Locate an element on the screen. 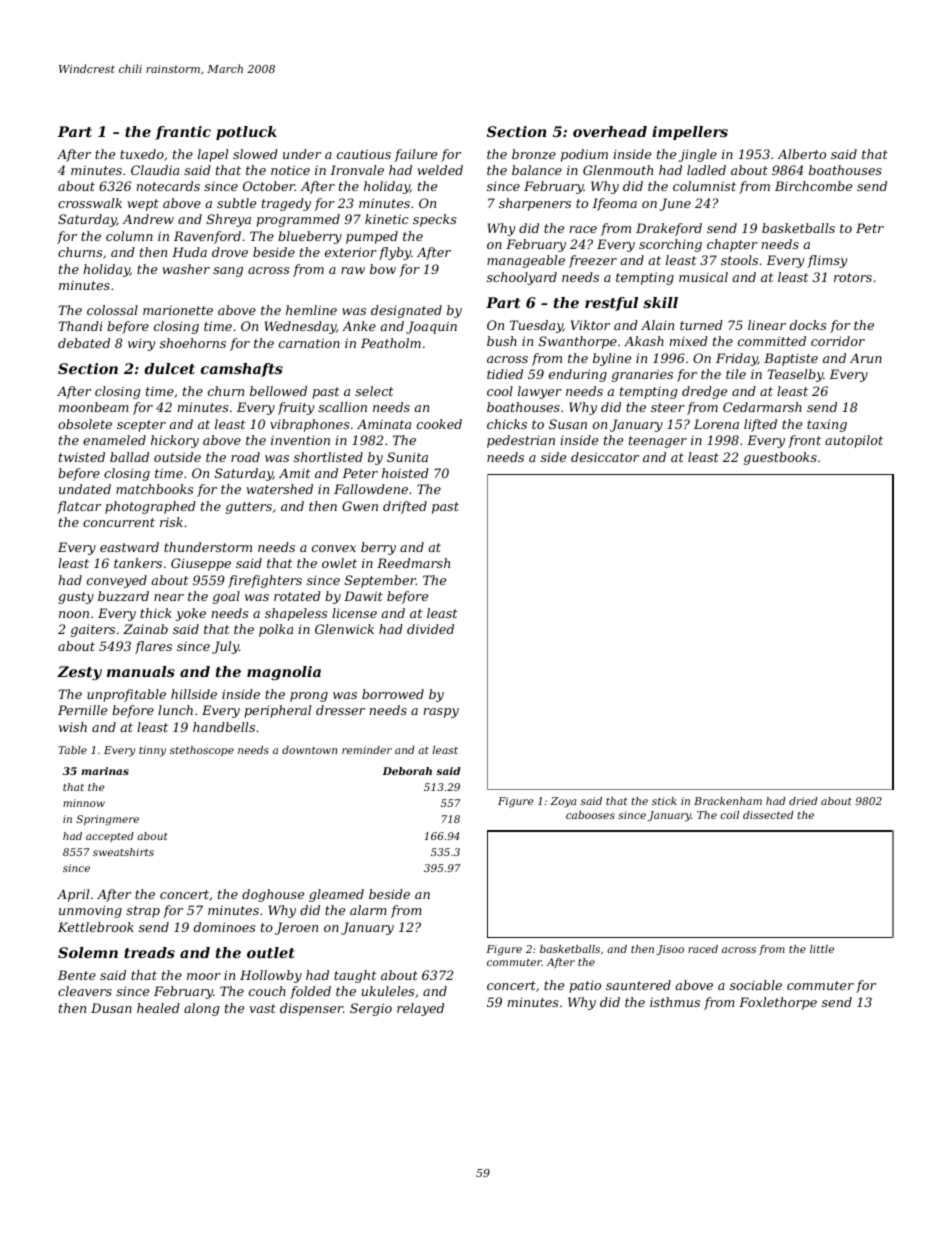 This screenshot has height=1233, width=952. Foxlethorpe is located at coordinates (778, 1003).
